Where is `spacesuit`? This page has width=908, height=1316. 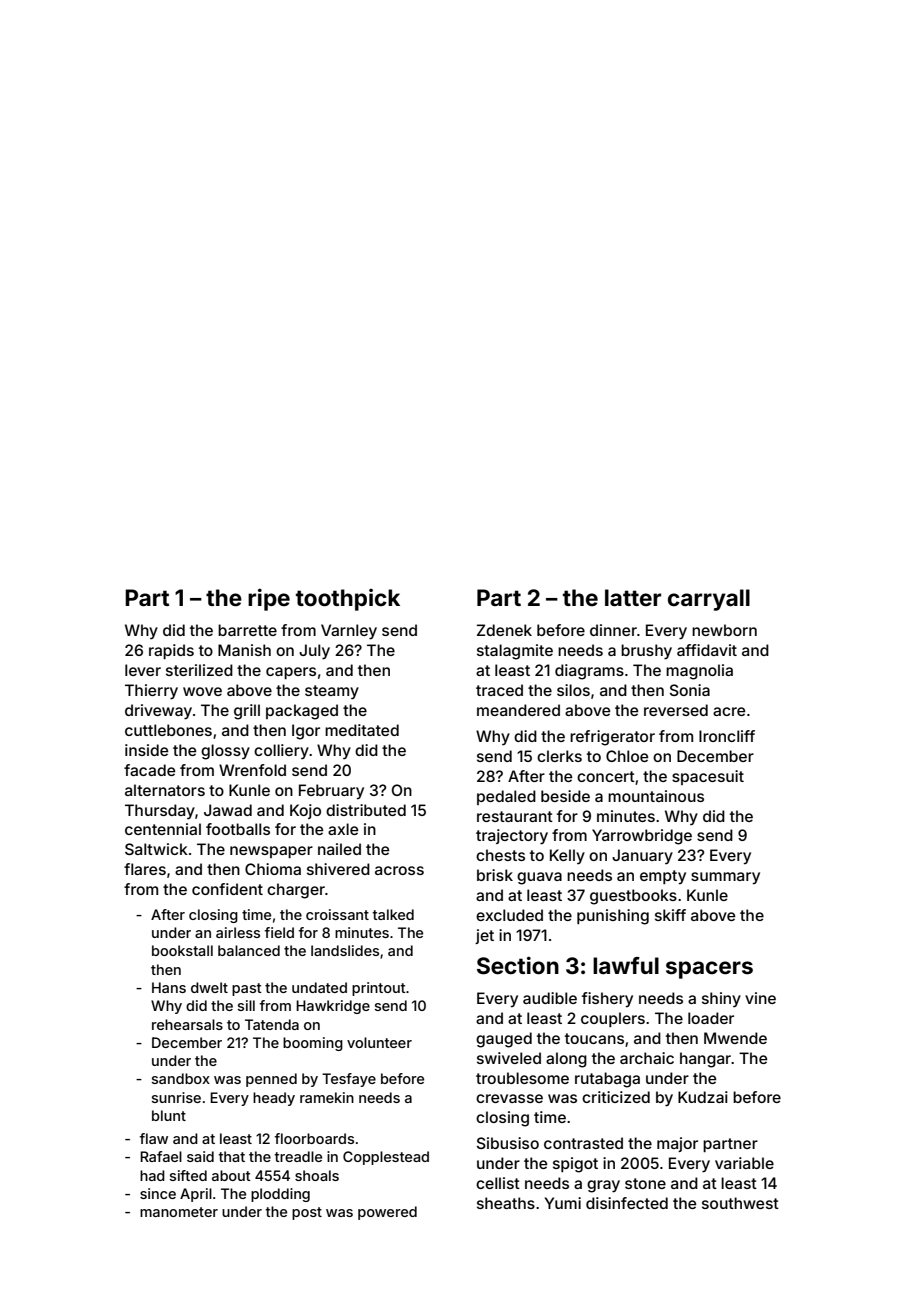 spacesuit is located at coordinates (708, 777).
